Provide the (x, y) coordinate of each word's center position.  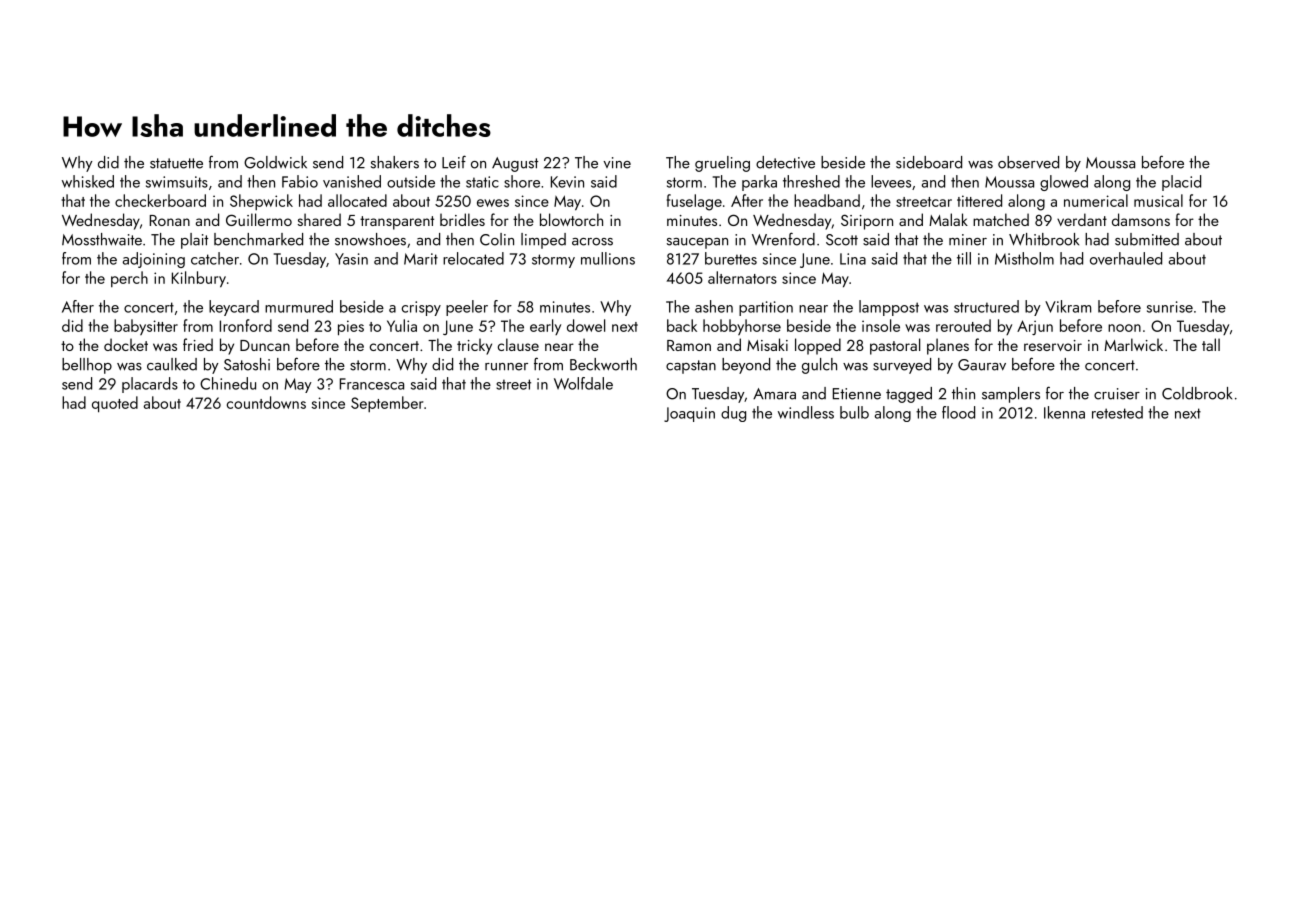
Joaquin (689, 414)
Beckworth (603, 364)
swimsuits (177, 182)
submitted (1147, 239)
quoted (115, 404)
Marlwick (1133, 344)
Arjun (1035, 327)
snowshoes (370, 239)
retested (1117, 412)
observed (1028, 162)
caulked (172, 364)
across (592, 242)
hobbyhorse (742, 327)
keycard (234, 308)
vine (617, 163)
